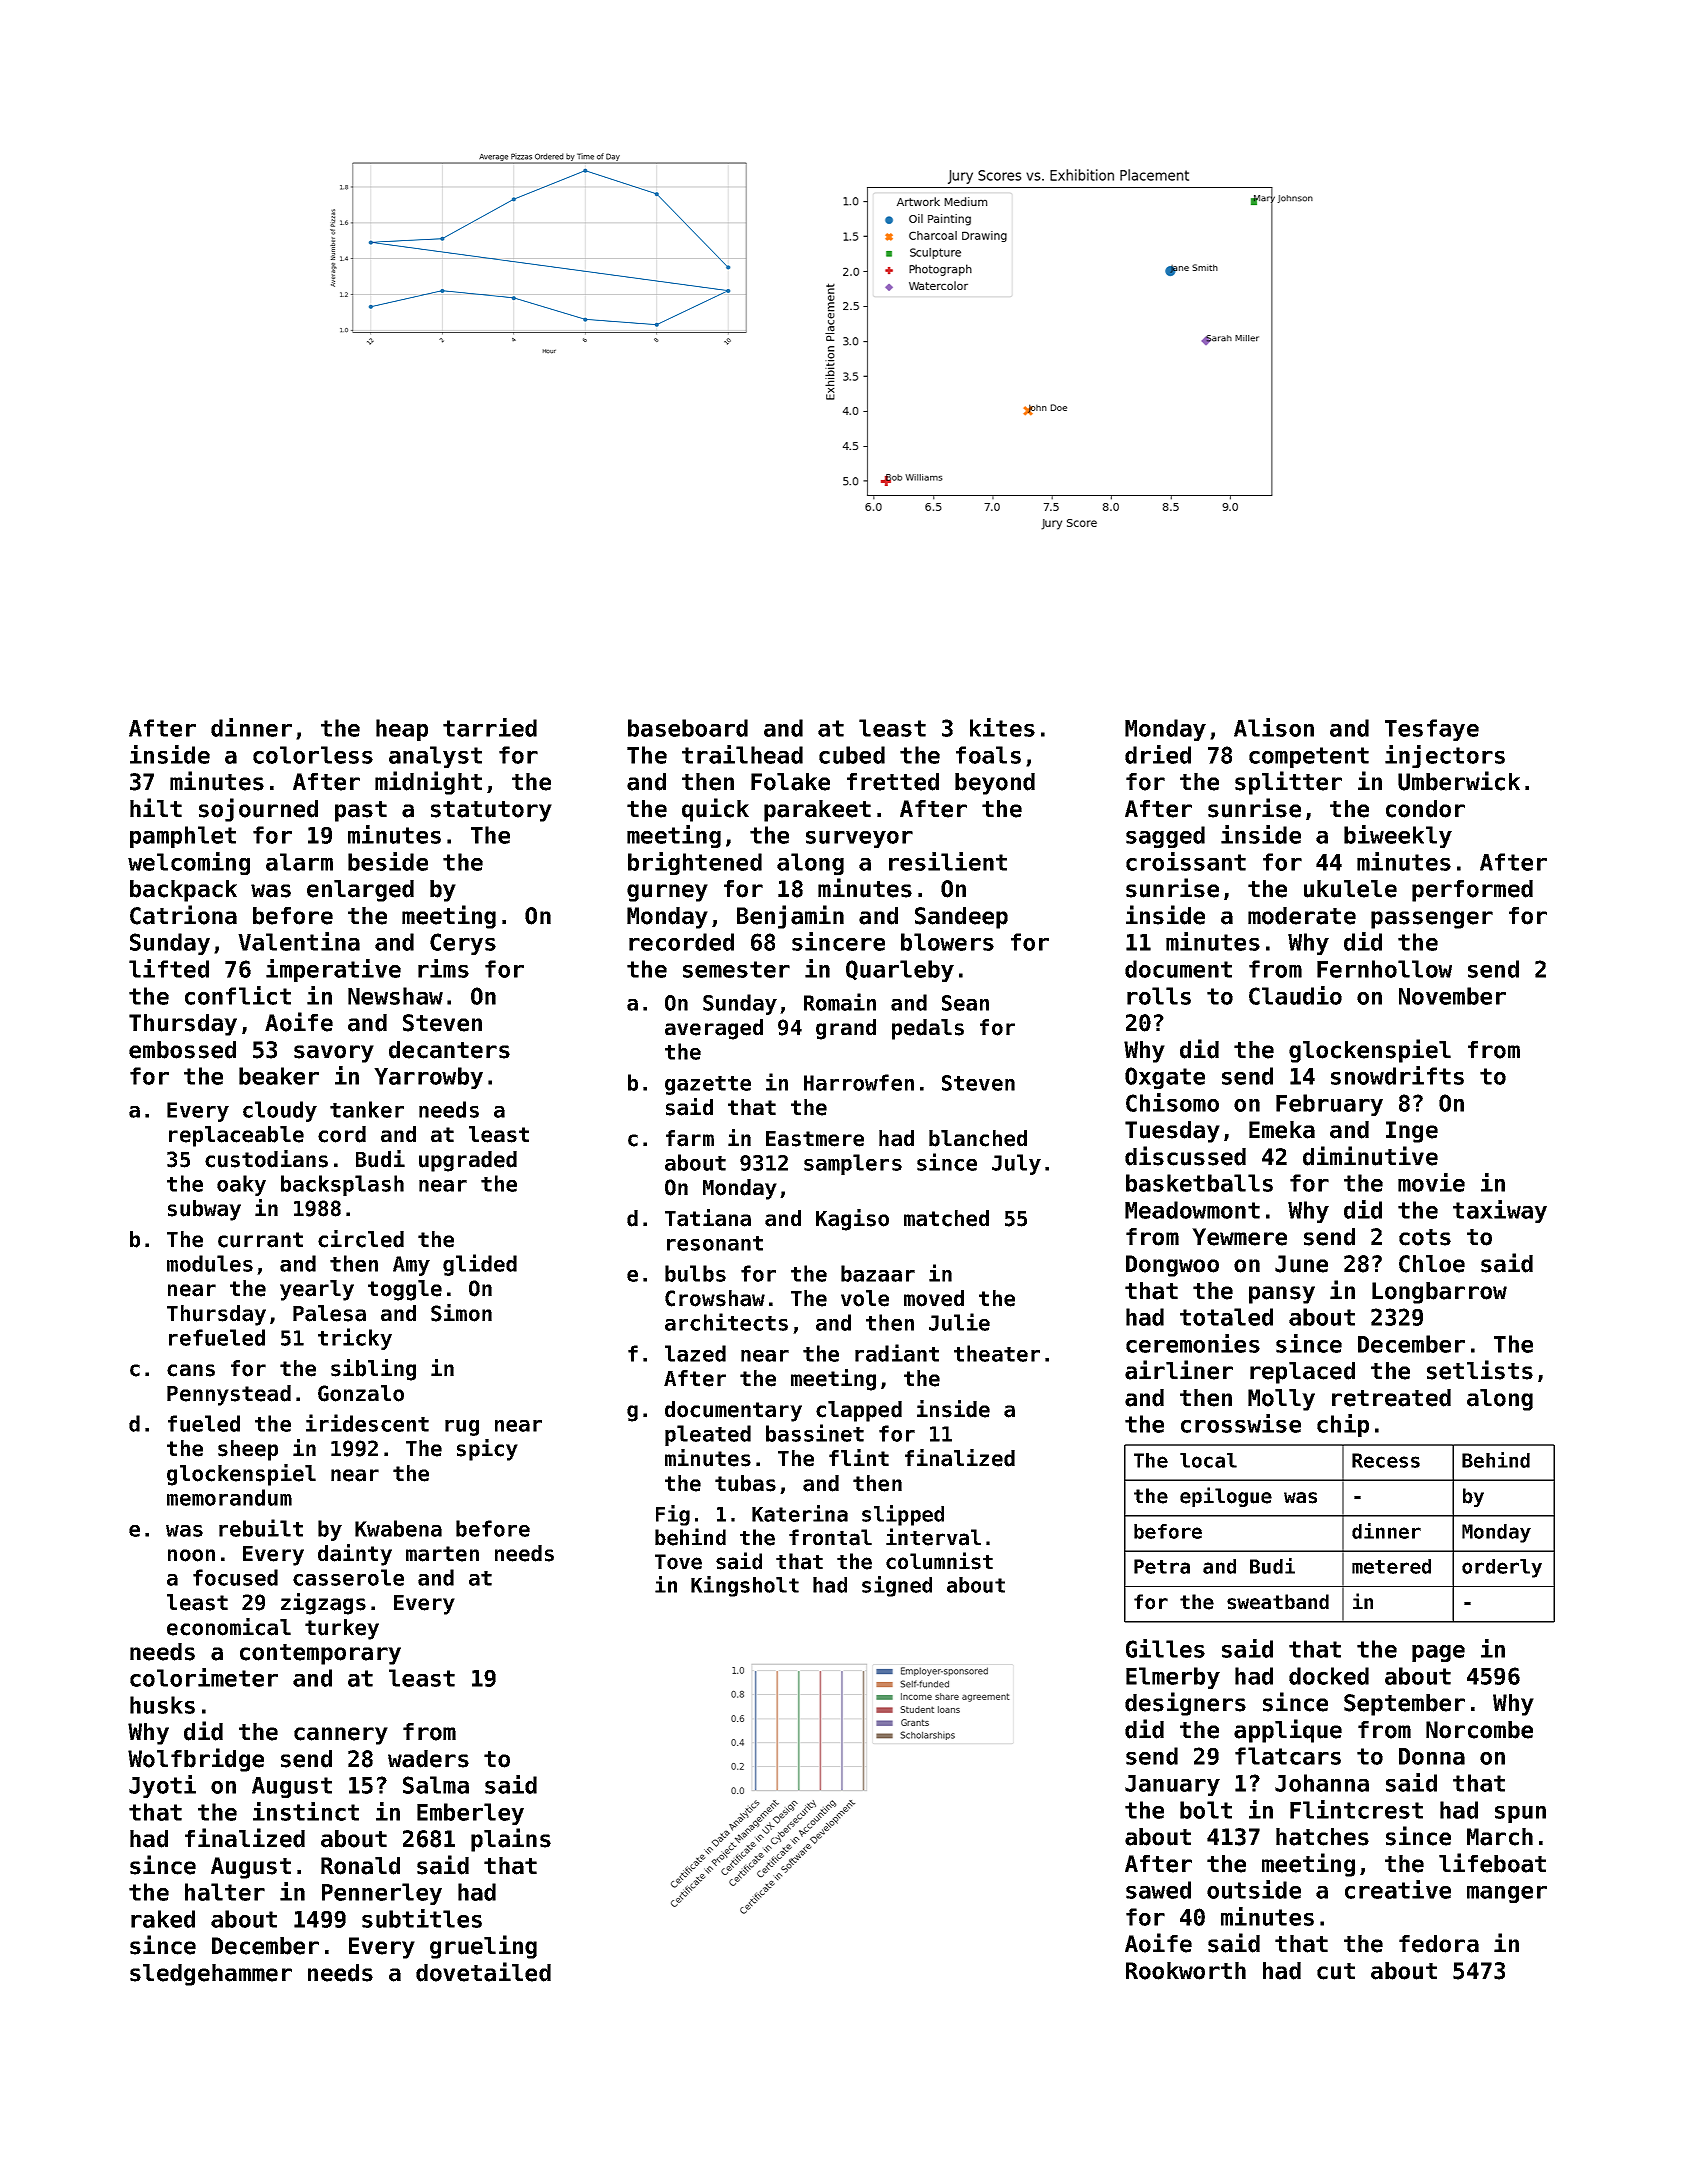  Describe the element at coordinates (1281, 1400) in the image. I see `Molly` at that location.
